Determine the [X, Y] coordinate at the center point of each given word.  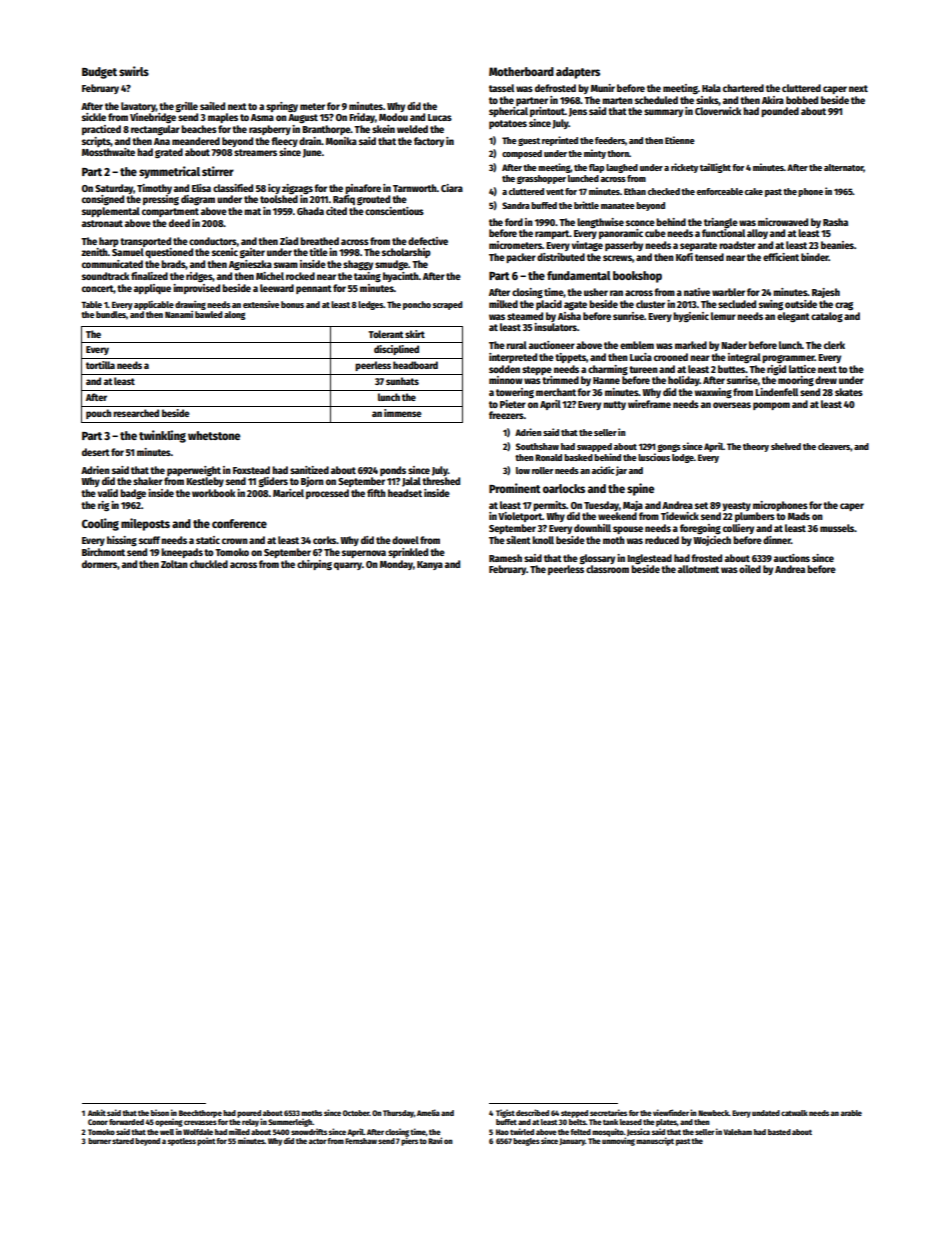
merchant [556, 392]
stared [123, 1141]
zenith [94, 252]
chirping [314, 565]
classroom [607, 569]
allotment [698, 569]
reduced [662, 540]
